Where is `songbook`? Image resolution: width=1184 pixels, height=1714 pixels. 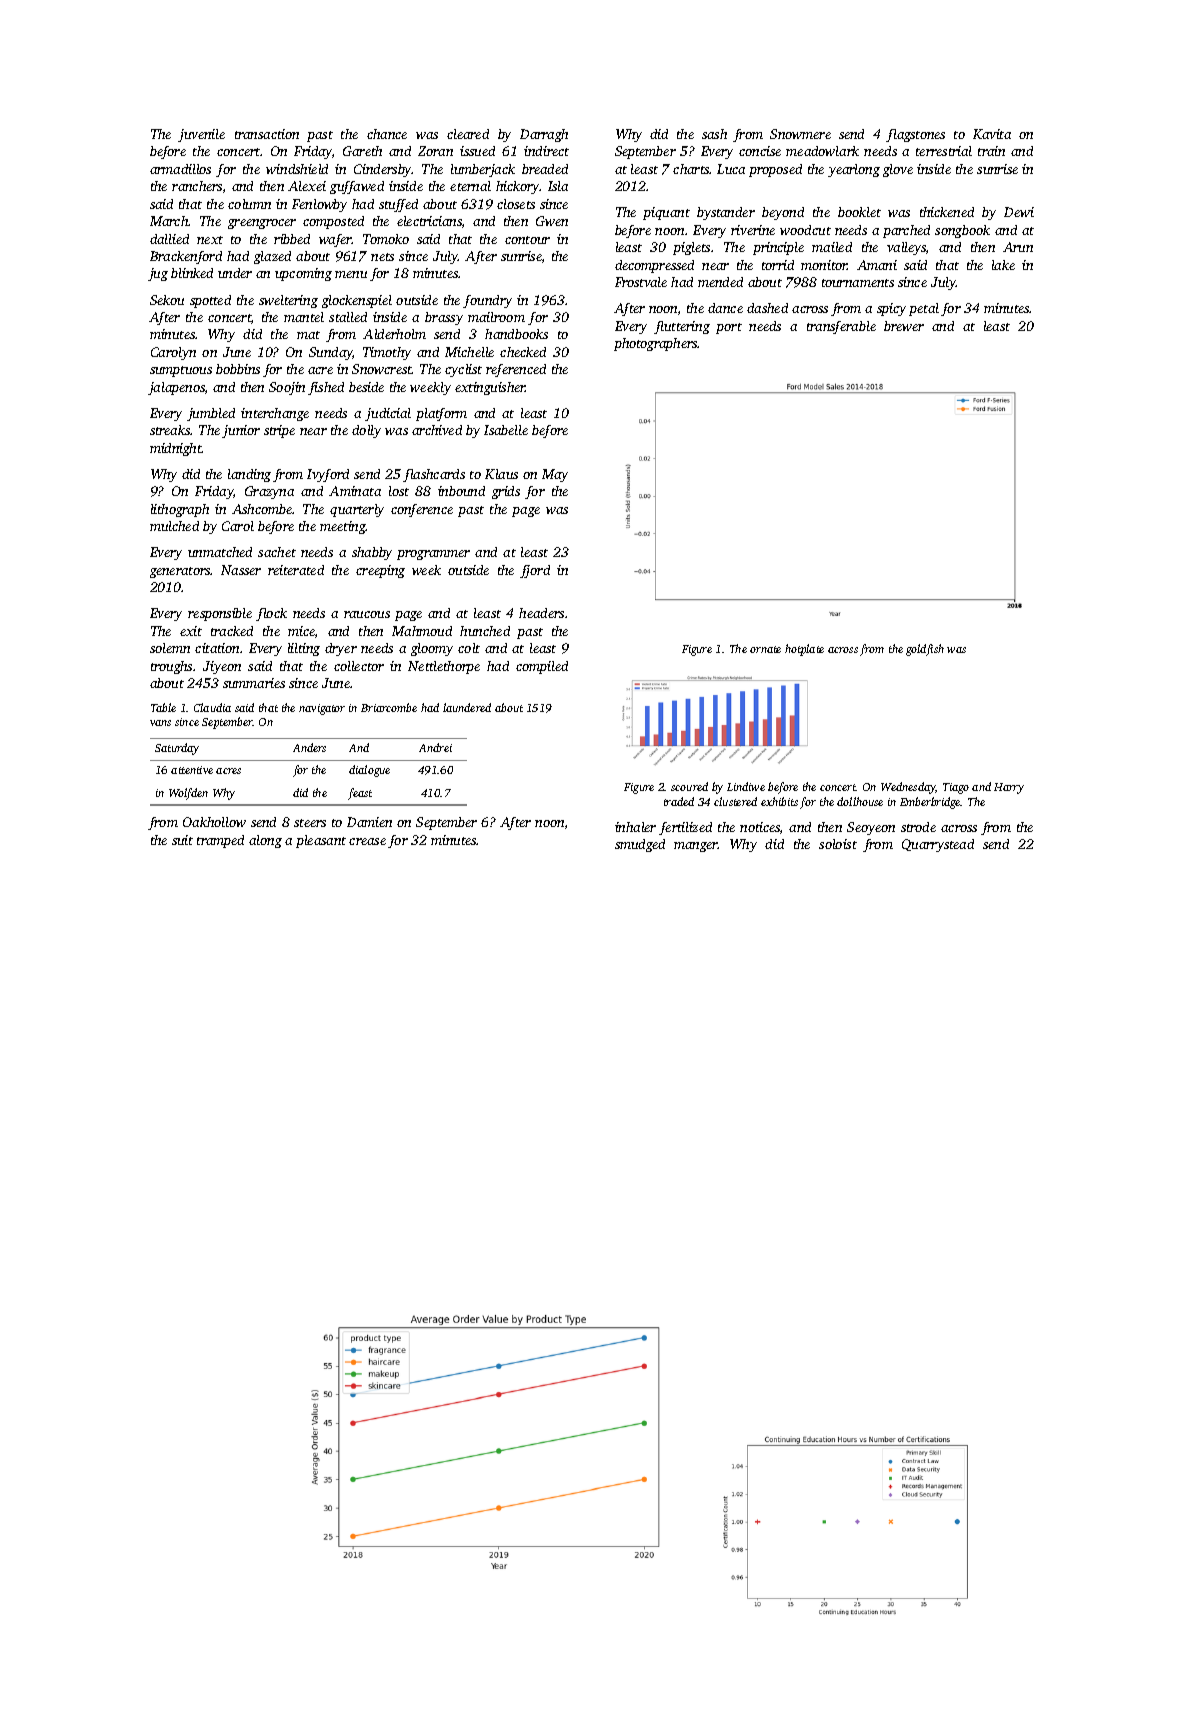
songbook is located at coordinates (962, 231).
